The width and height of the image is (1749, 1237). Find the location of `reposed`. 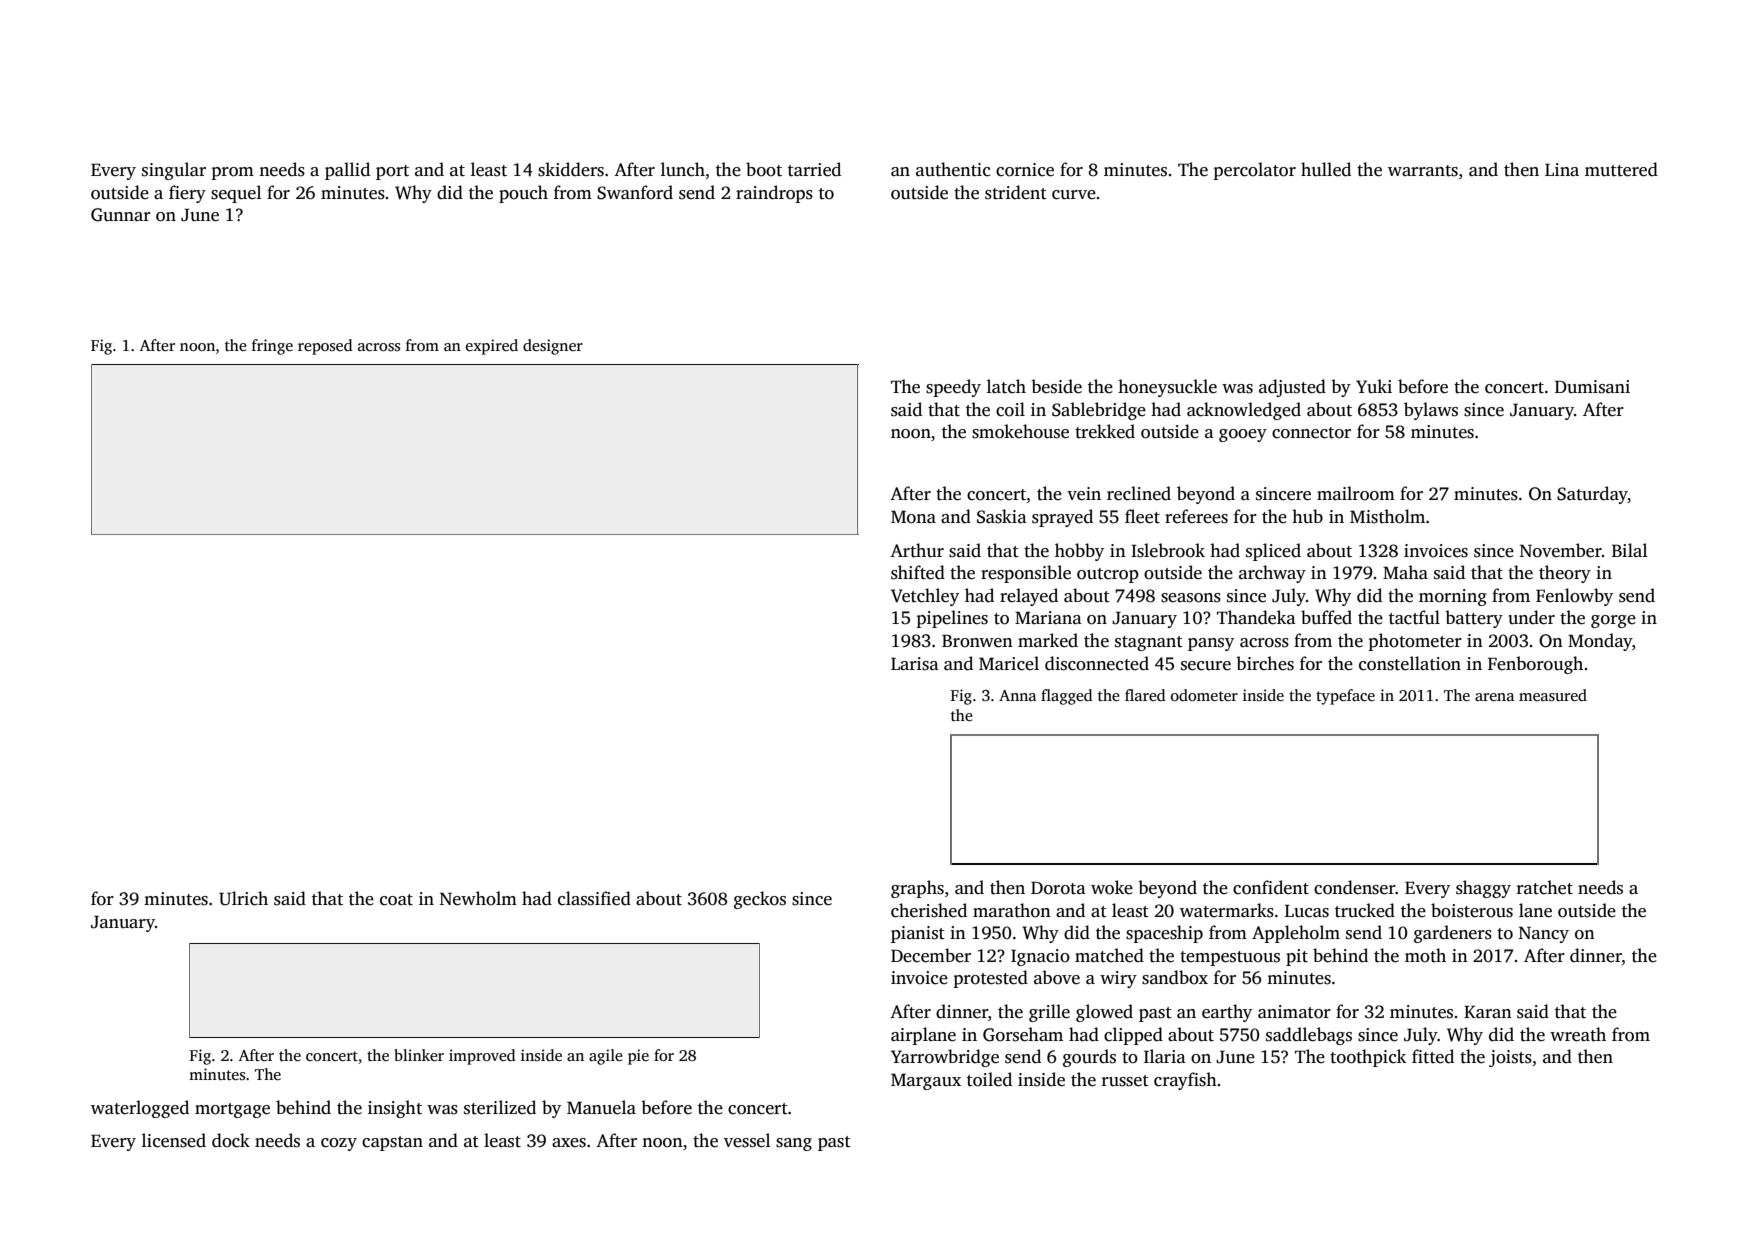

reposed is located at coordinates (325, 347).
